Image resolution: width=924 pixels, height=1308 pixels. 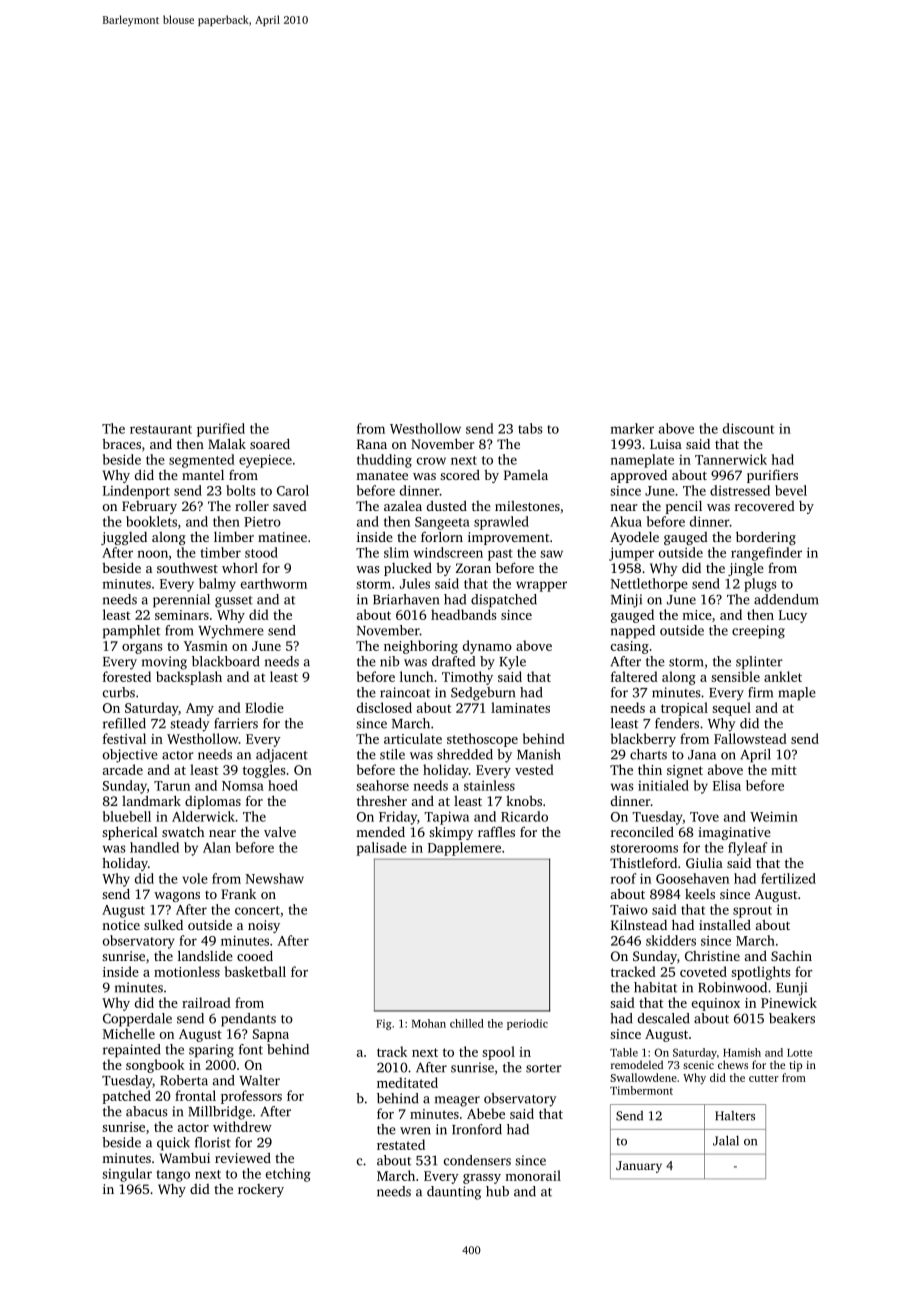 I want to click on reconciled, so click(x=642, y=831).
